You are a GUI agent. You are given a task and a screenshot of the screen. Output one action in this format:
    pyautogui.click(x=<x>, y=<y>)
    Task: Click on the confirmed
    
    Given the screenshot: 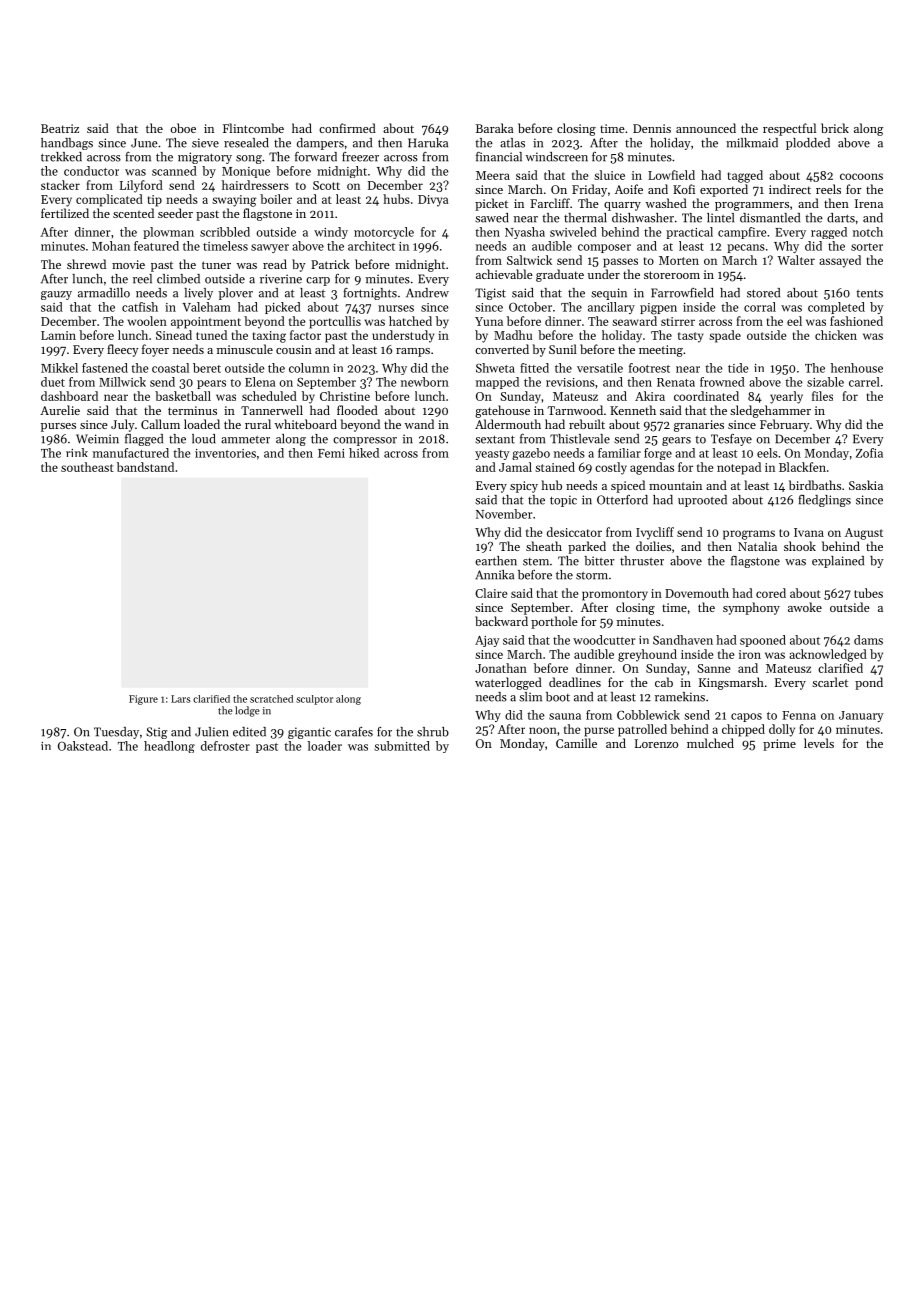 What is the action you would take?
    pyautogui.click(x=347, y=128)
